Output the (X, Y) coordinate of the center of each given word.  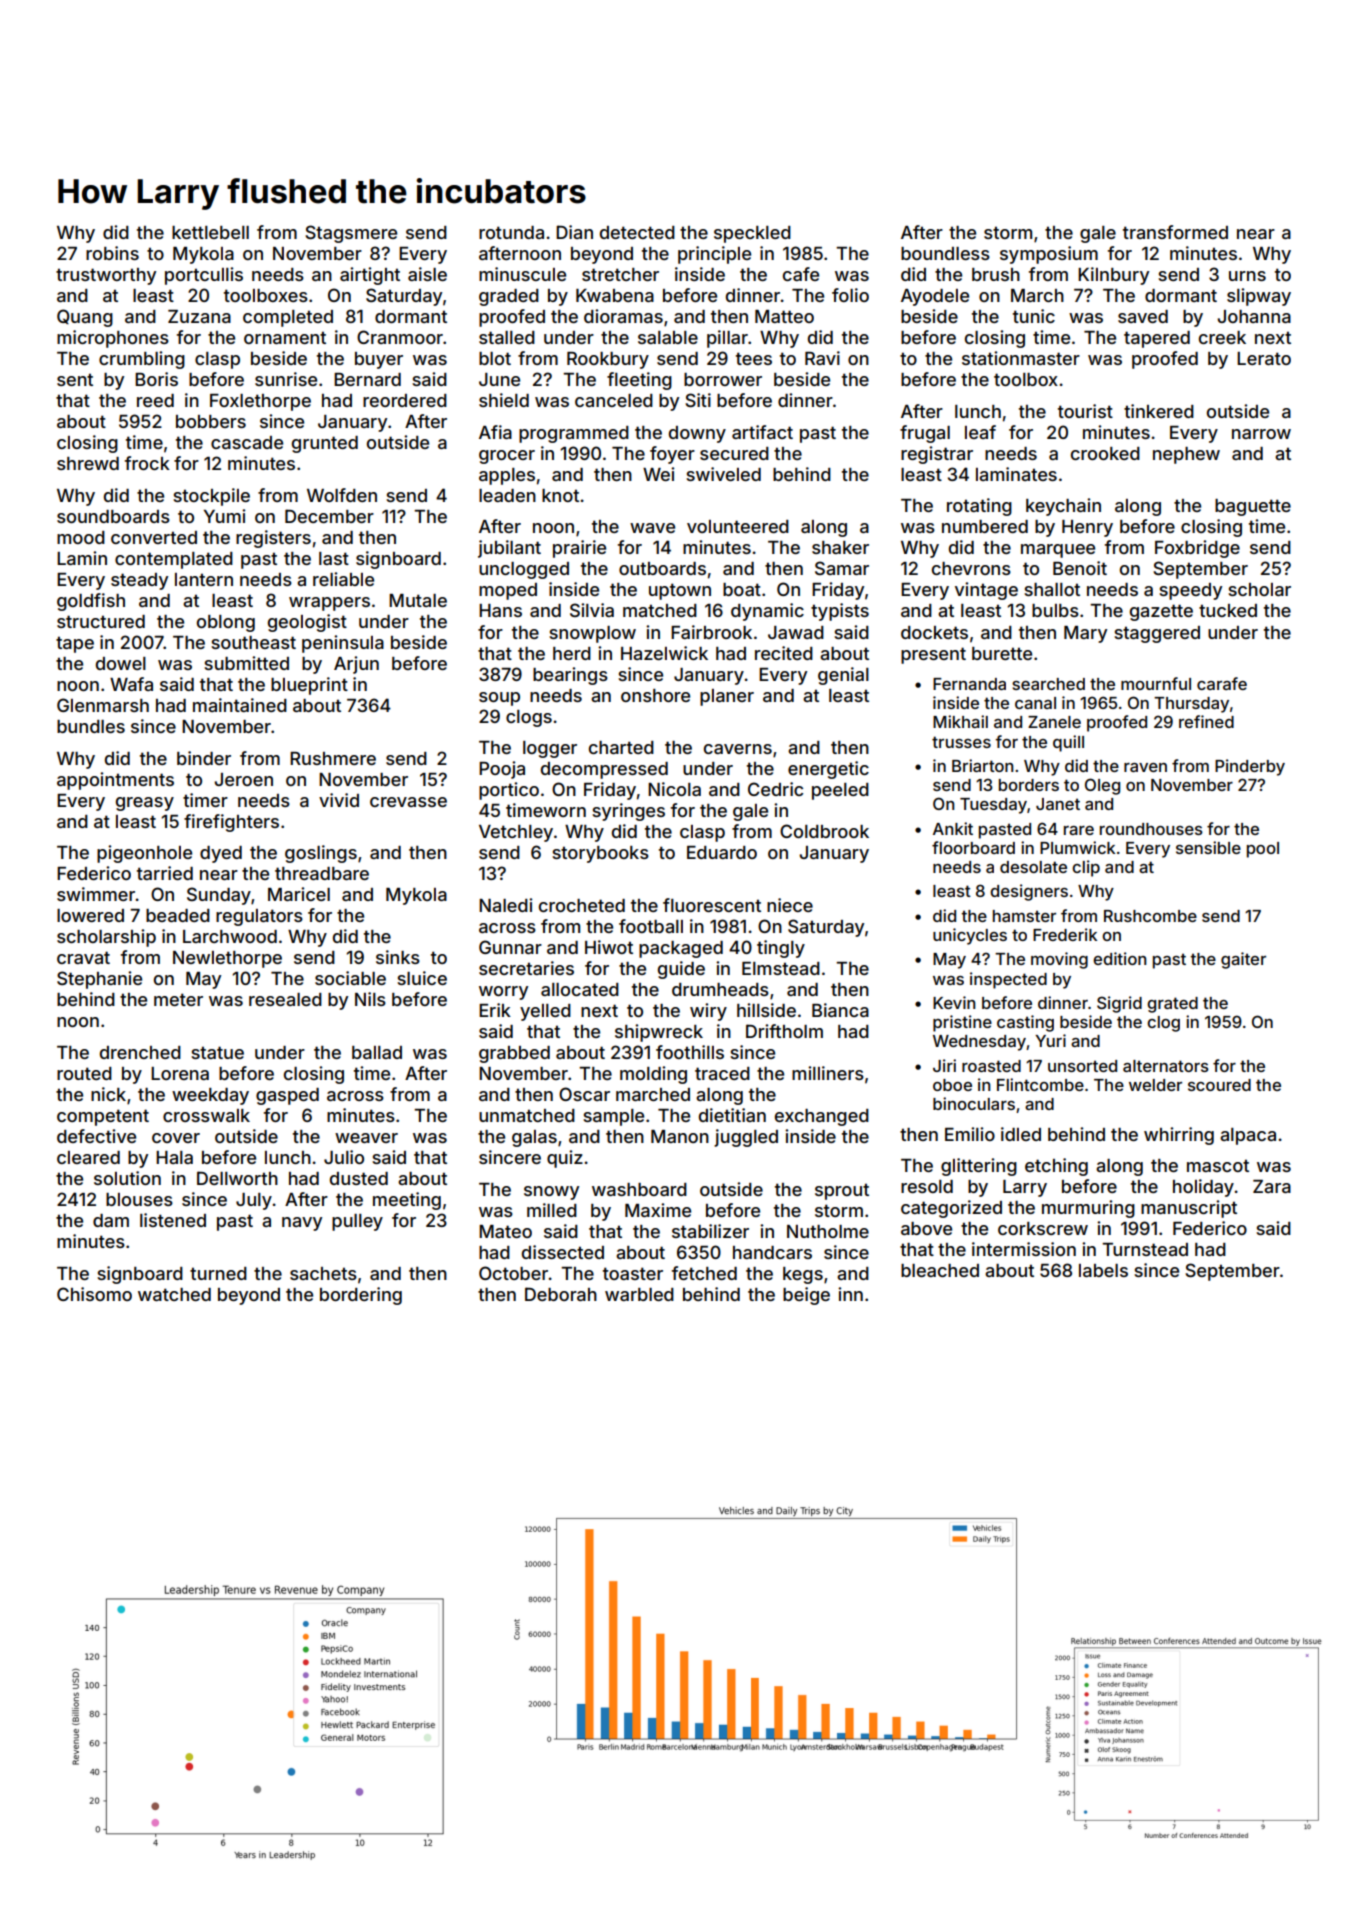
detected (637, 232)
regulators (259, 917)
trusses (961, 742)
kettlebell (210, 232)
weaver (366, 1138)
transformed (1175, 232)
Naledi (505, 905)
